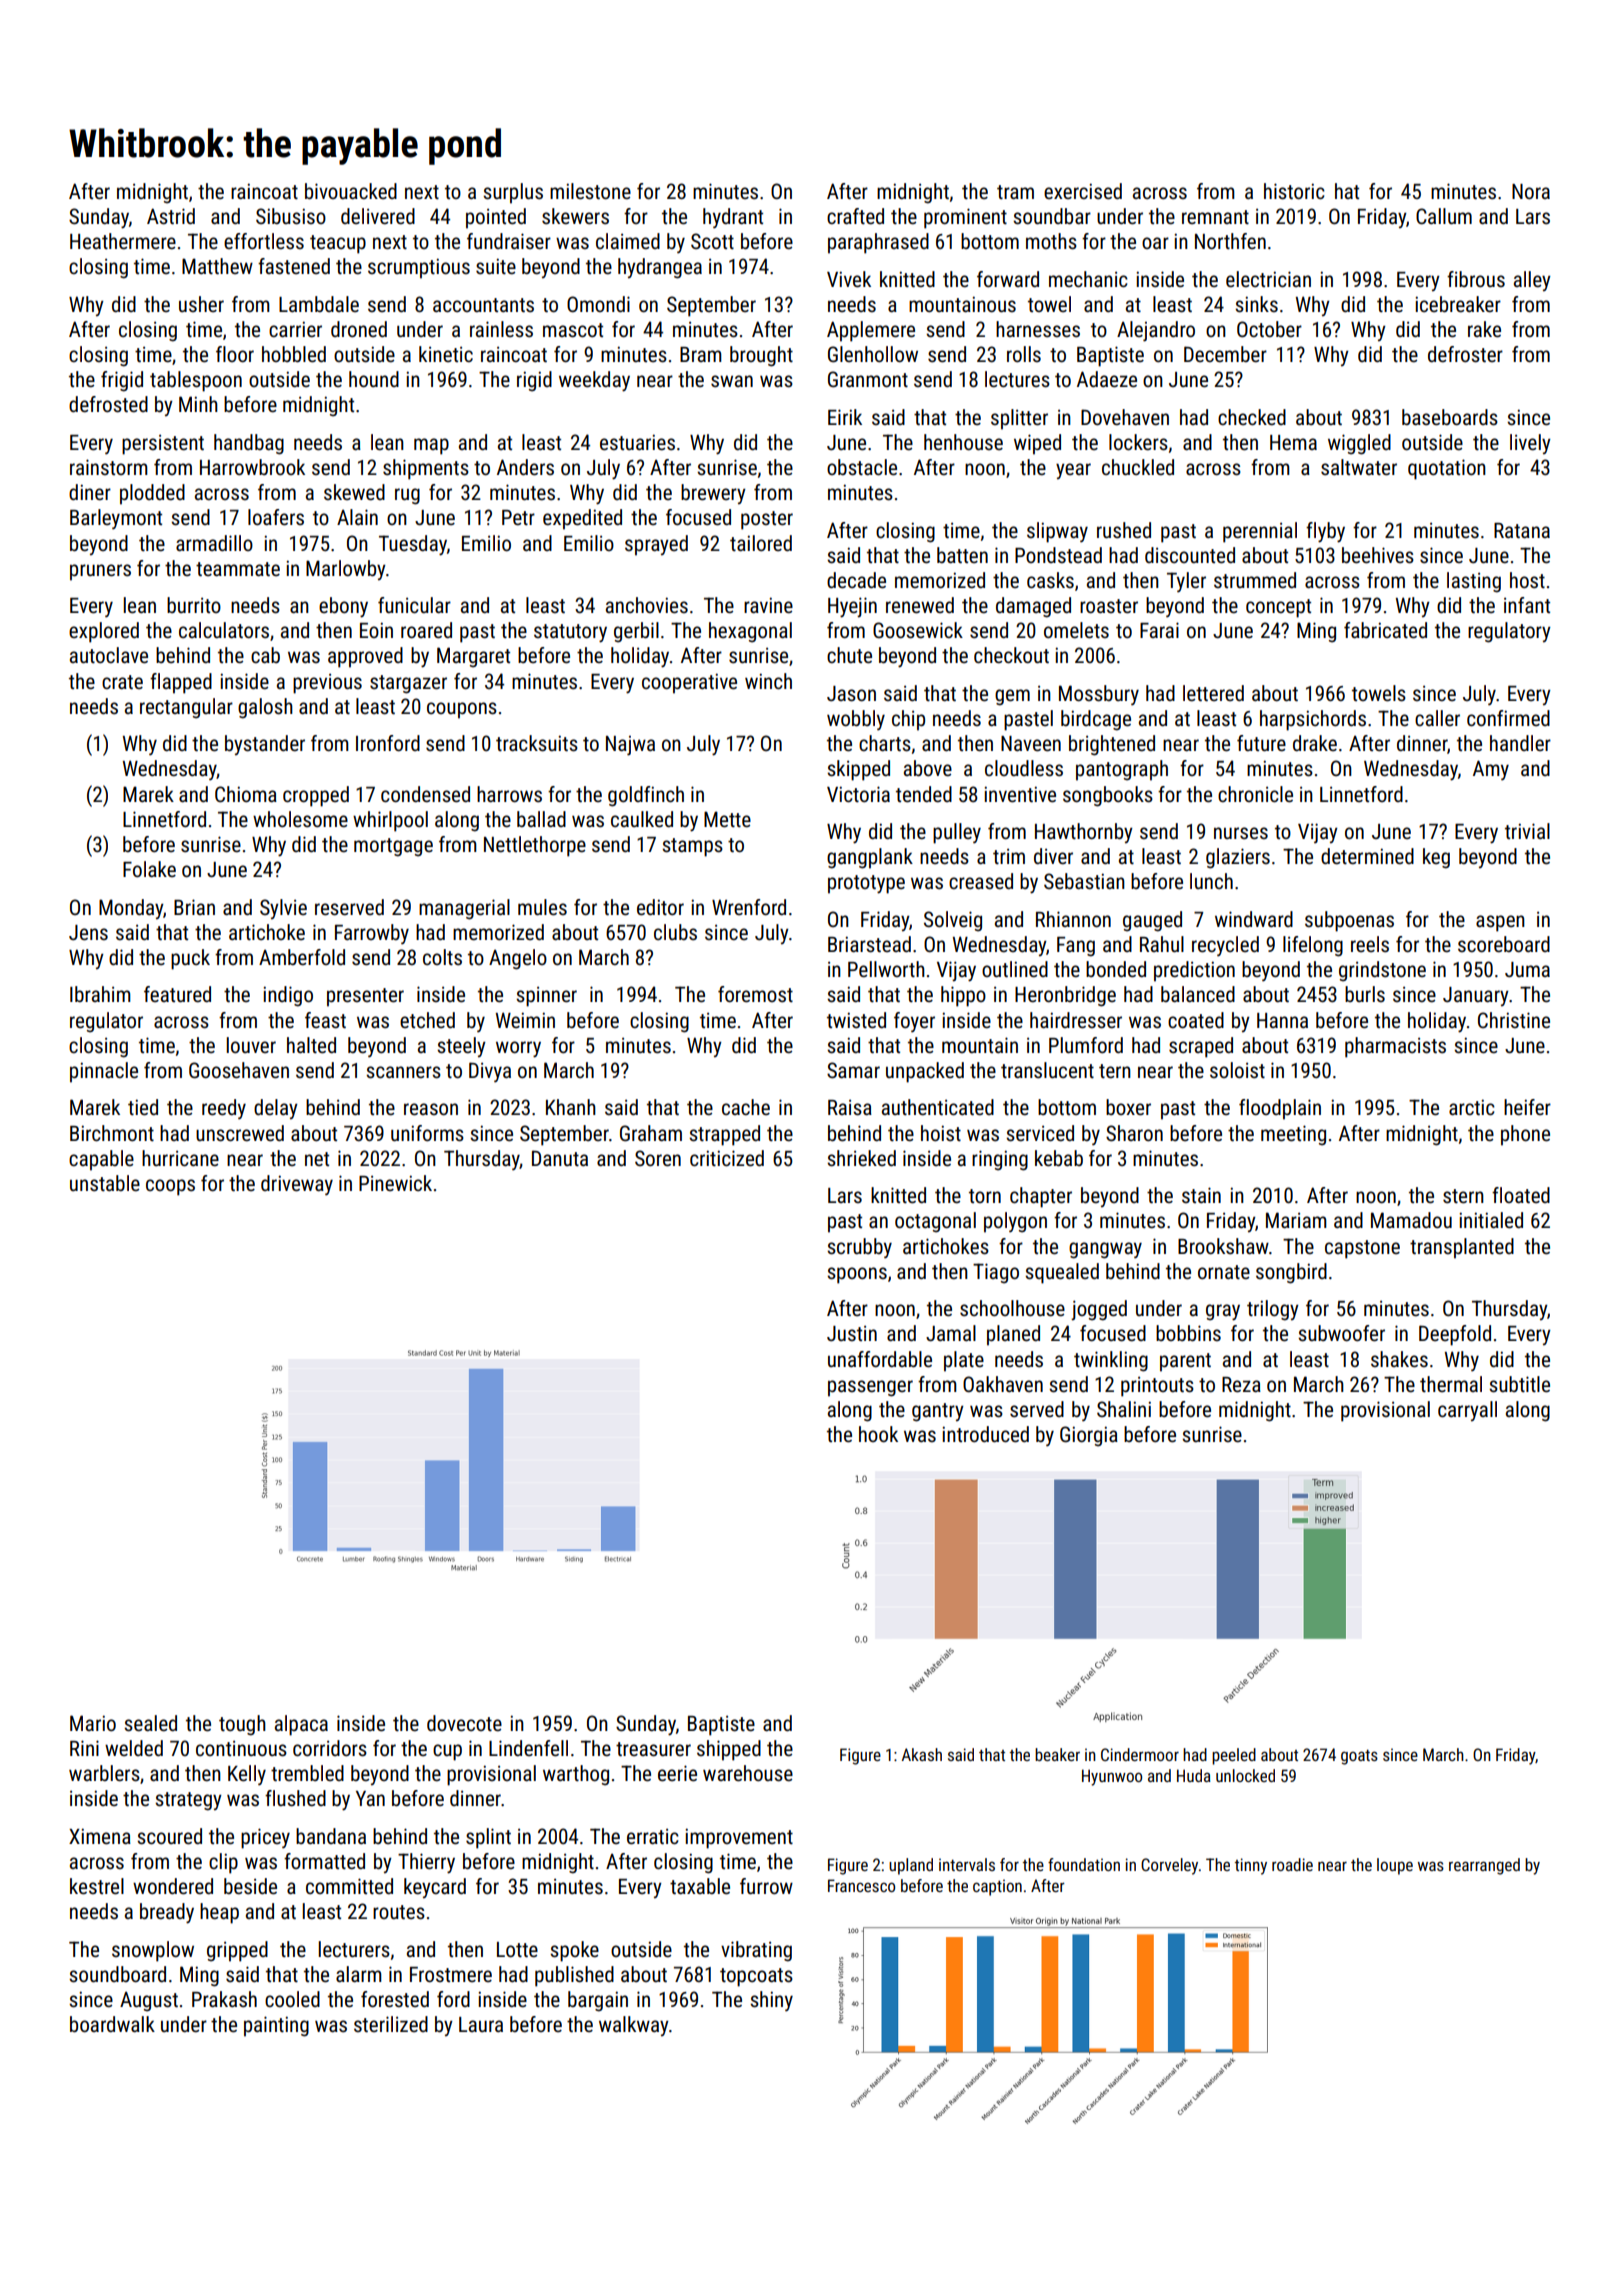  Describe the element at coordinates (291, 216) in the screenshot. I see `Sibusiso` at that location.
